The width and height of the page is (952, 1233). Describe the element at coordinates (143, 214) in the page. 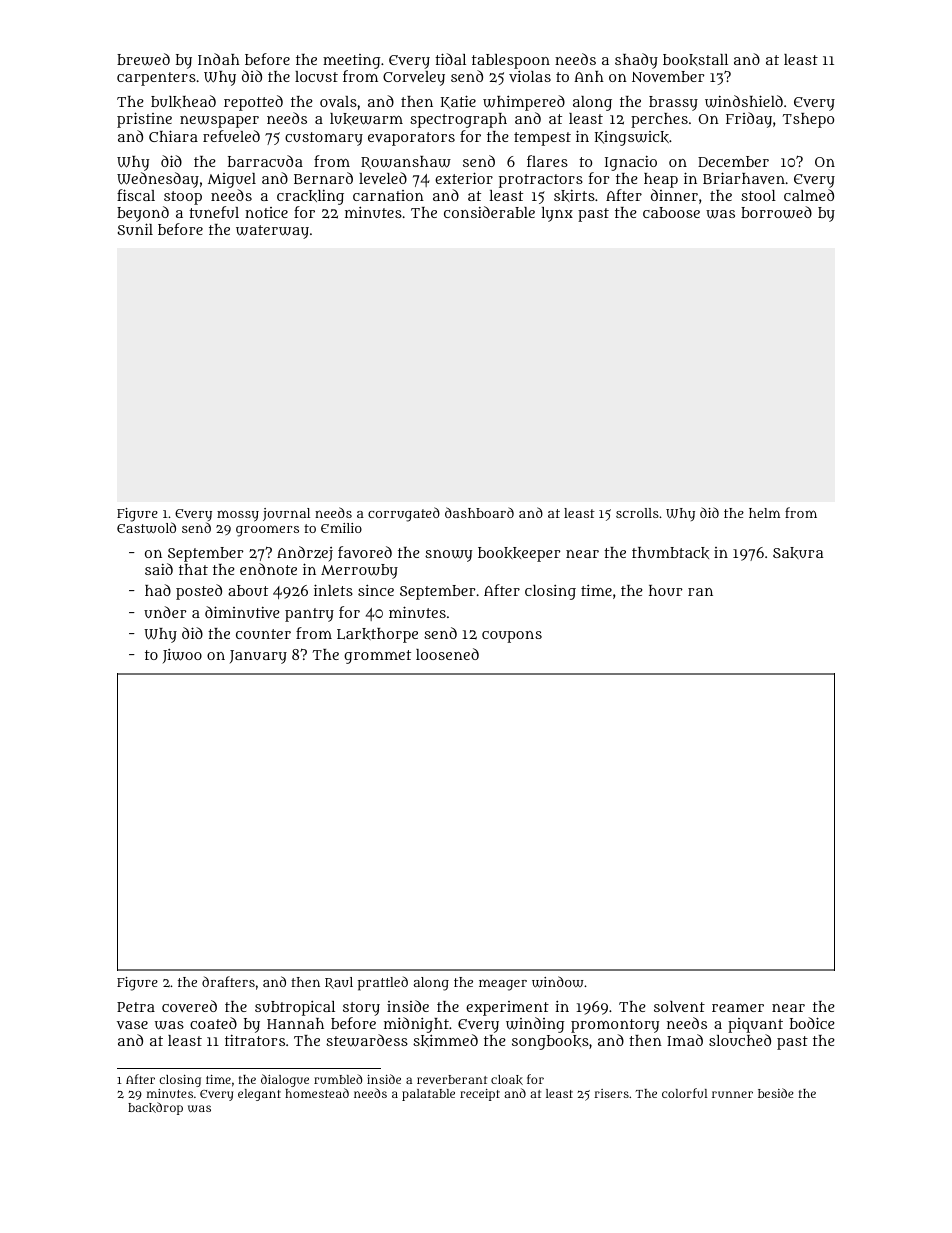

I see `beyond` at that location.
